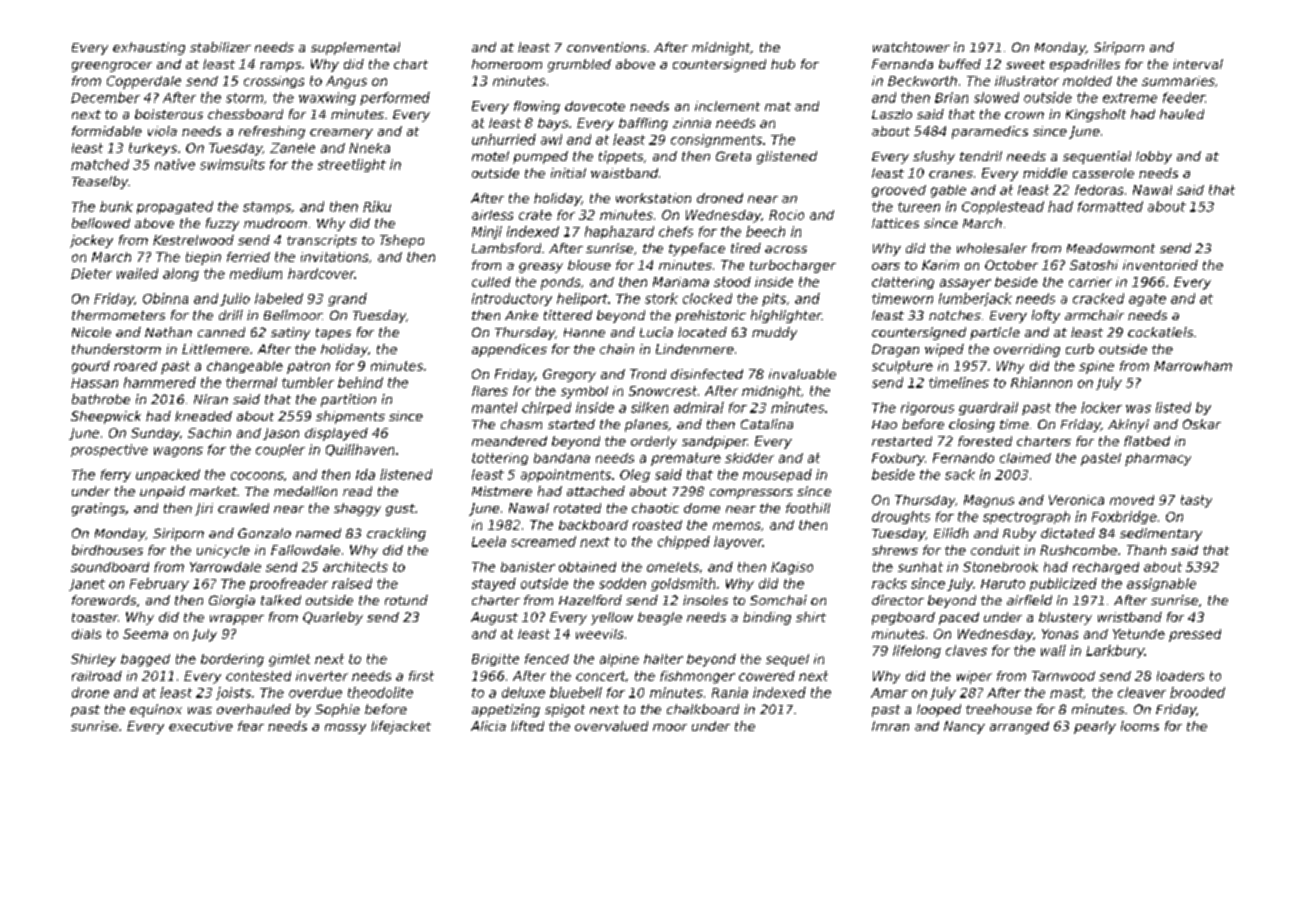  What do you see at coordinates (959, 618) in the screenshot?
I see `paced` at bounding box center [959, 618].
